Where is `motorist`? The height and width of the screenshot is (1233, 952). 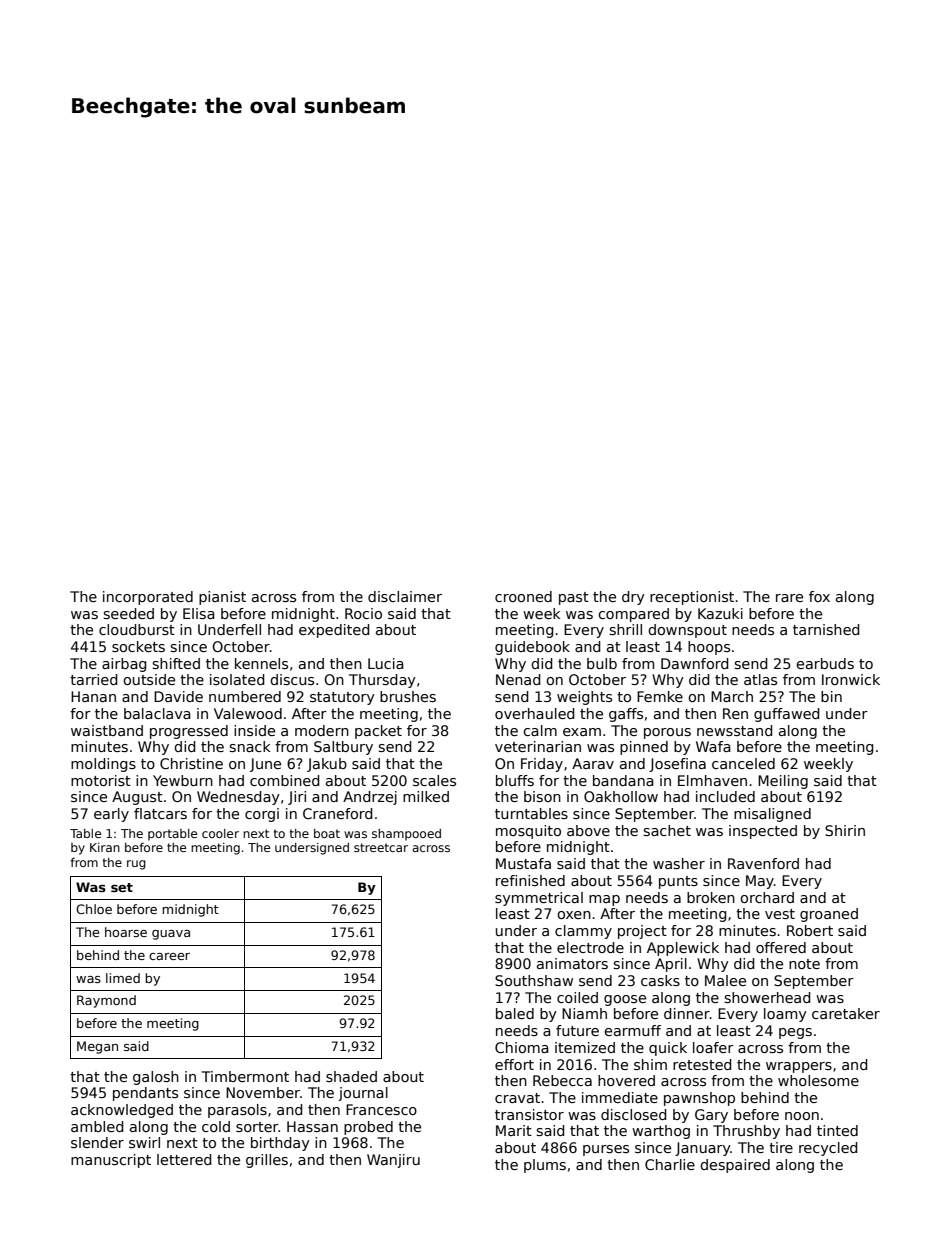
motorist is located at coordinates (101, 780).
